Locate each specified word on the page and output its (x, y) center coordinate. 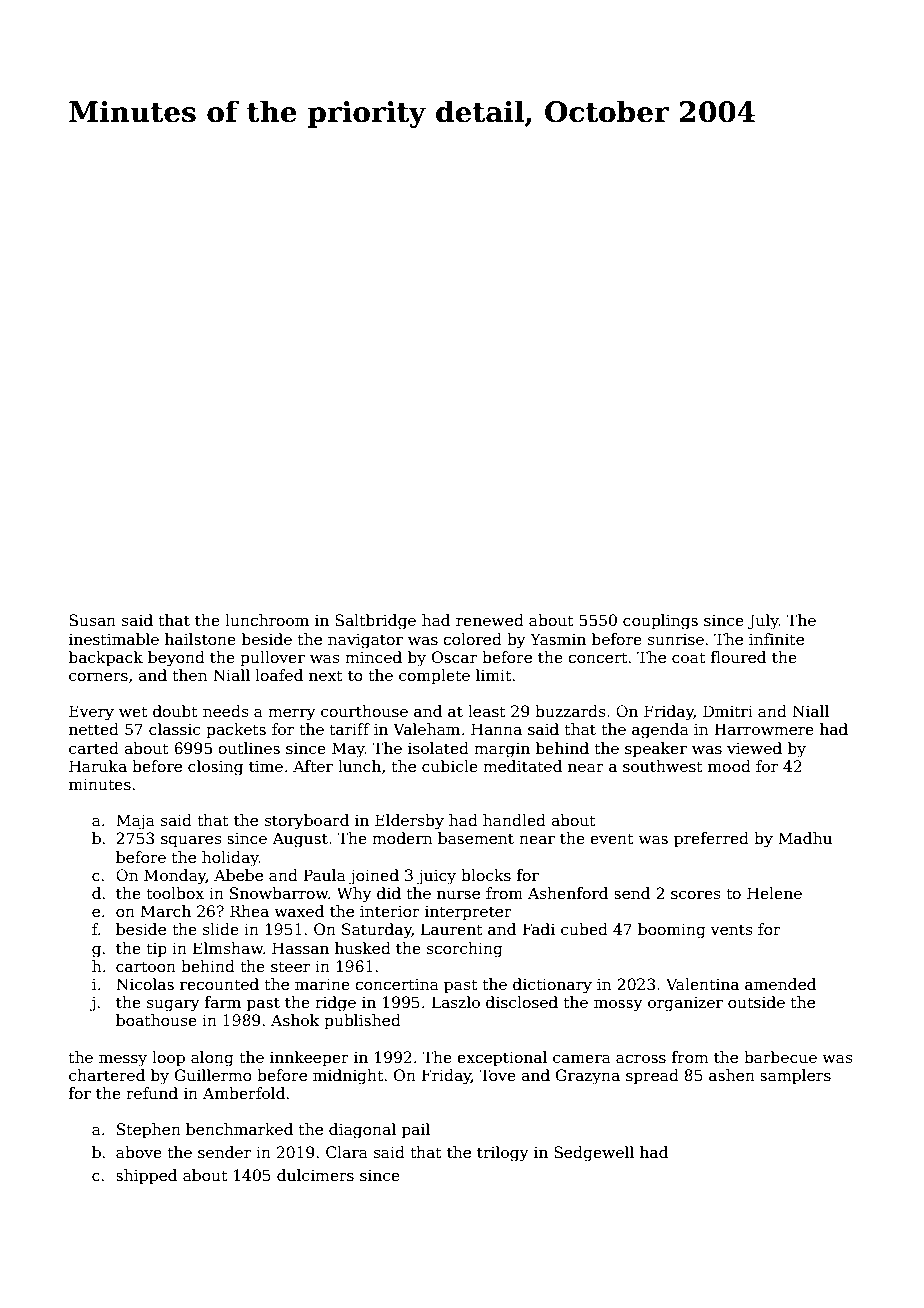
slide (221, 929)
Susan (92, 620)
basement (476, 838)
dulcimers (315, 1175)
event (611, 838)
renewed (490, 620)
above (139, 1152)
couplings (660, 622)
